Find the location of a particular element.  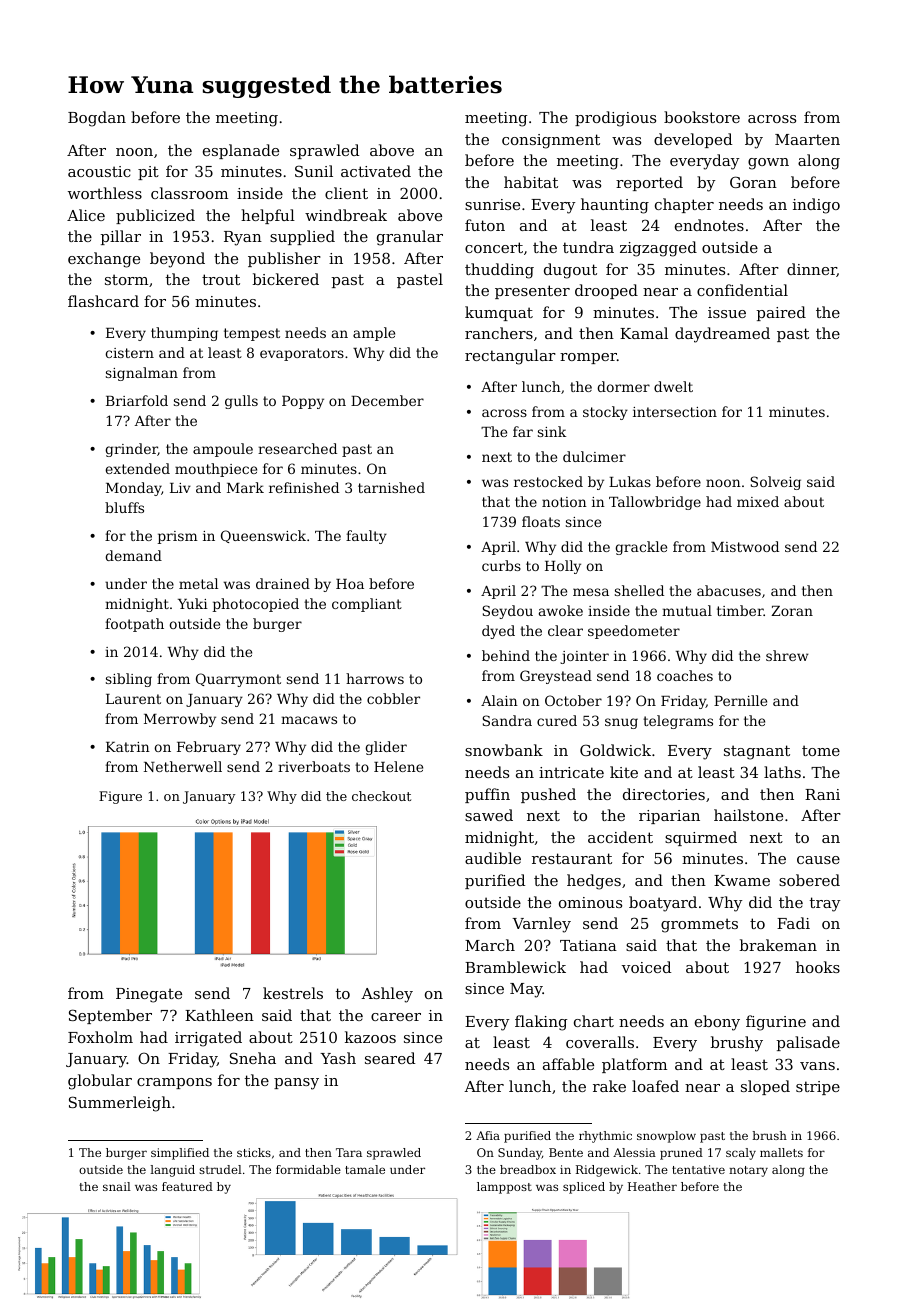

helpful is located at coordinates (268, 216).
